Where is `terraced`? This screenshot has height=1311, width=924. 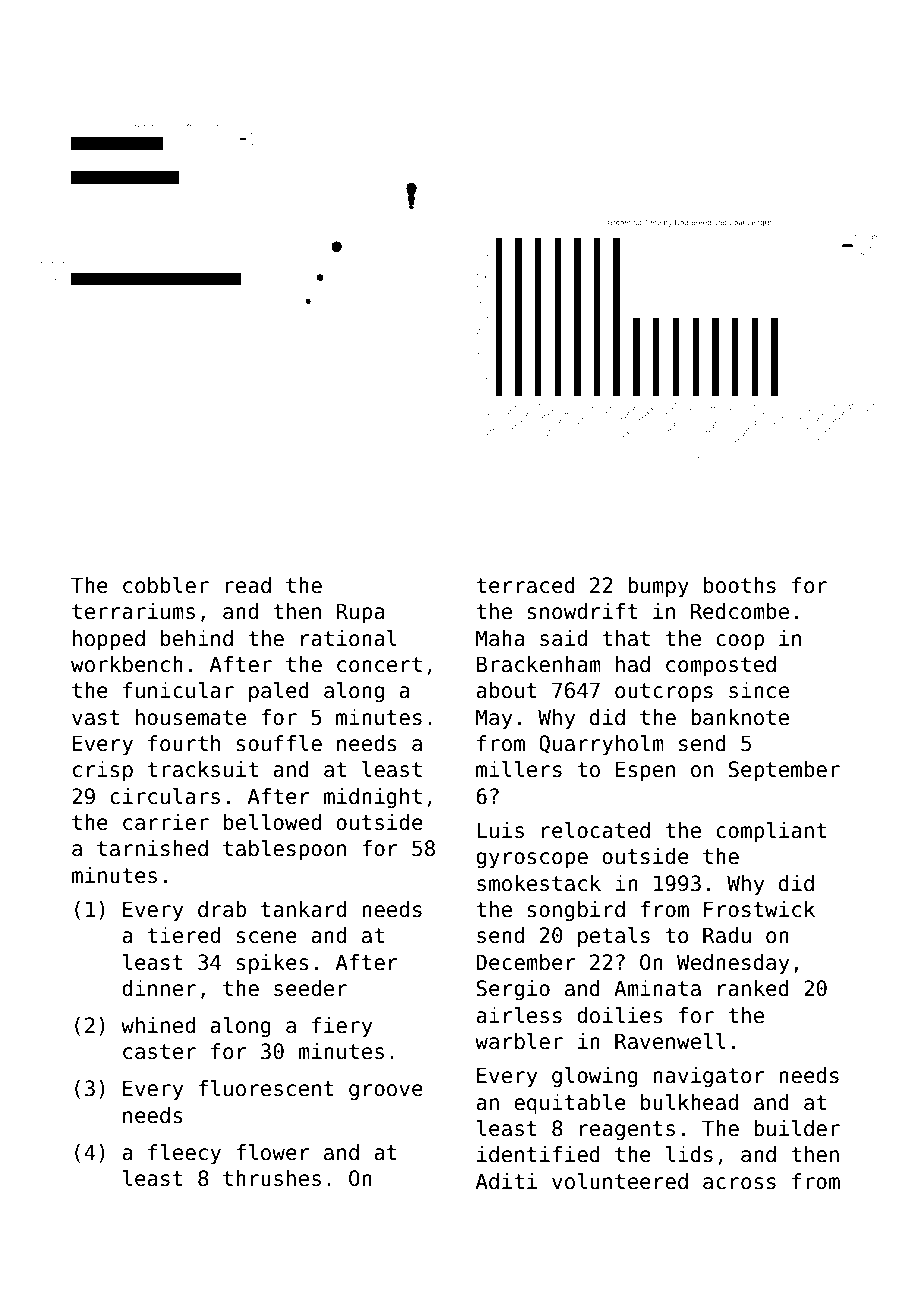
terraced is located at coordinates (525, 585).
